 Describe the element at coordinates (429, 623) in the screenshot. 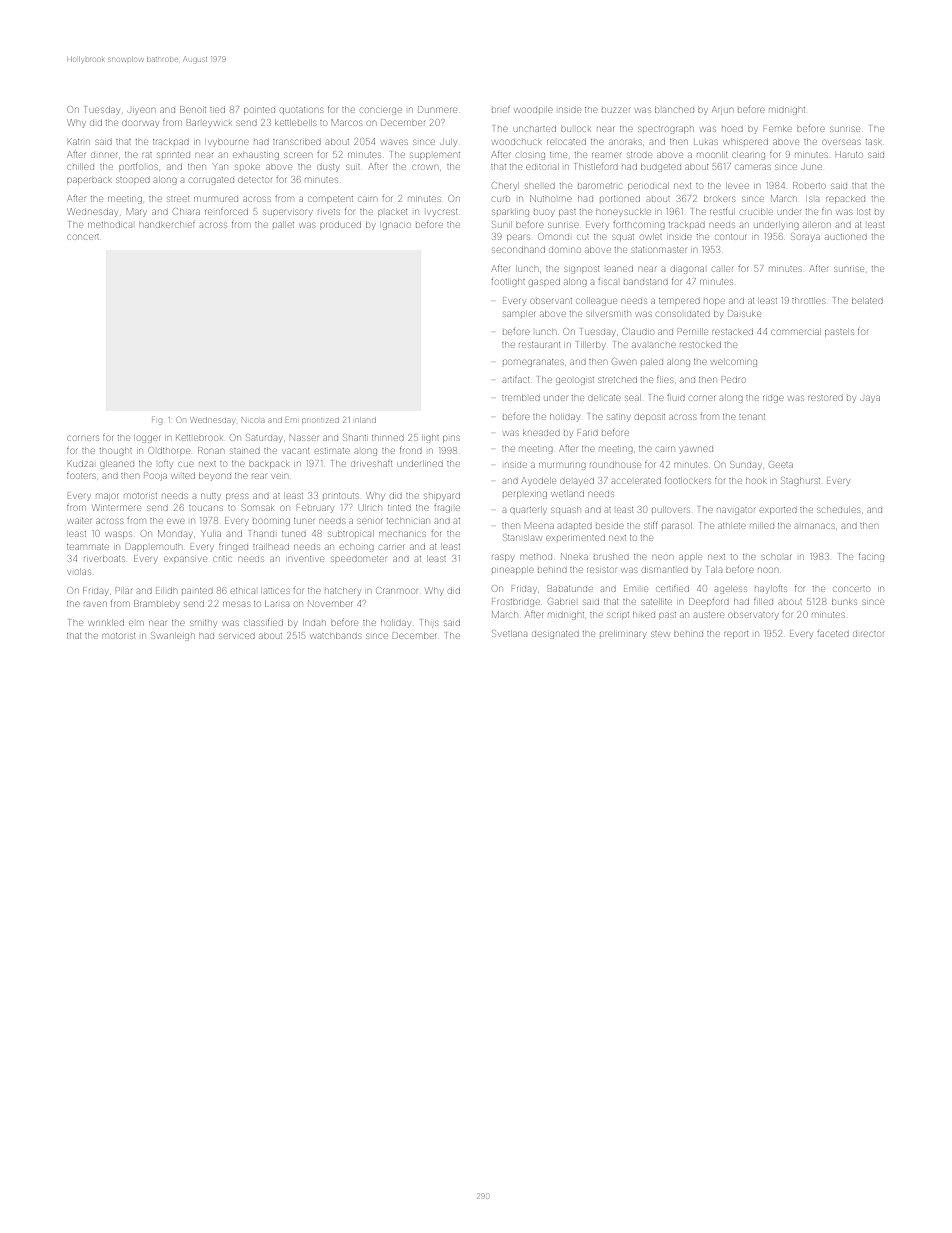

I see `Thijs` at that location.
